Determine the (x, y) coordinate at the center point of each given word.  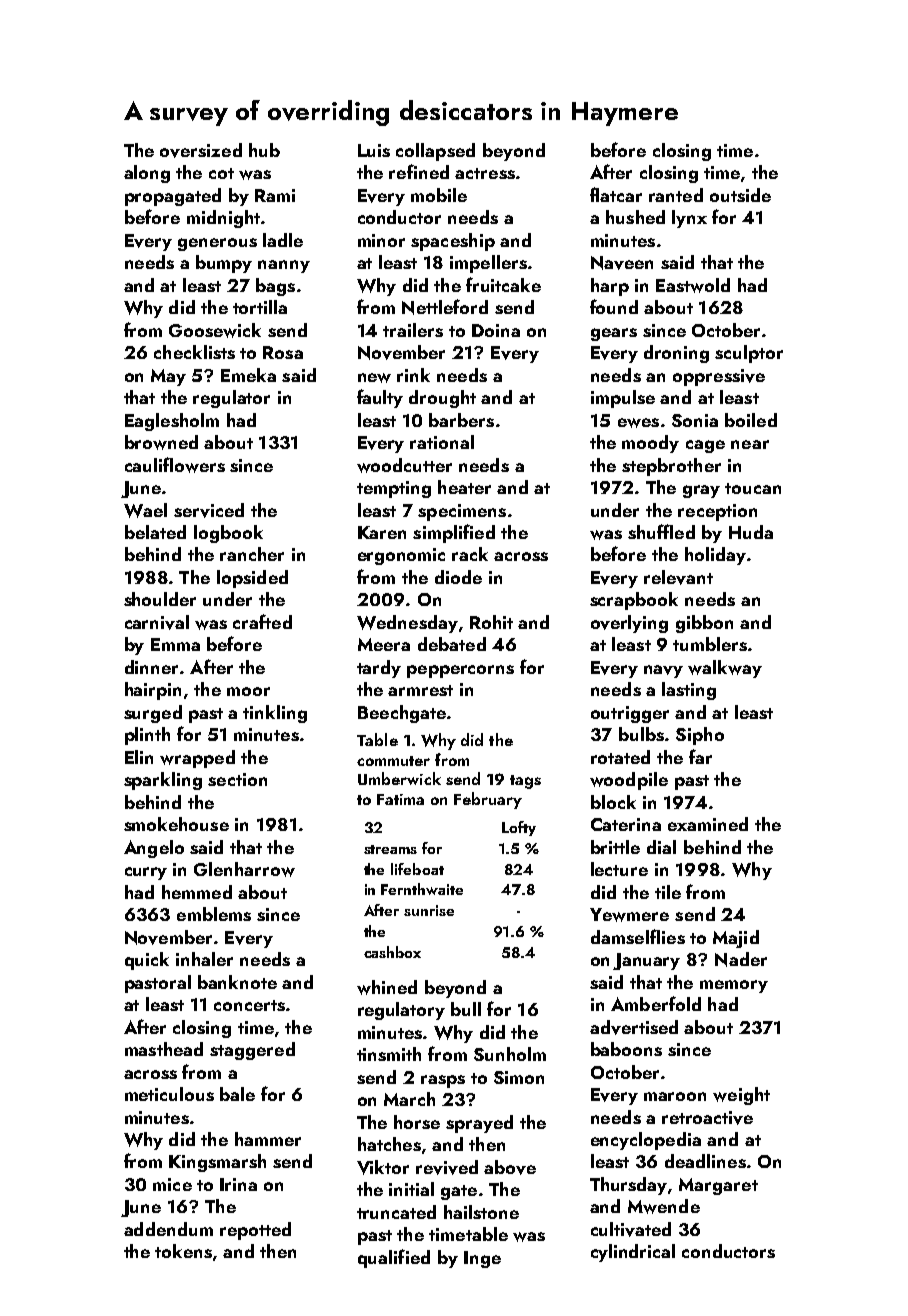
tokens (183, 1251)
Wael (145, 510)
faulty (380, 398)
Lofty (519, 828)
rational (442, 442)
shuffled (661, 531)
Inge (482, 1259)
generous (217, 244)
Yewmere (629, 915)
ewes (638, 423)
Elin (139, 757)
